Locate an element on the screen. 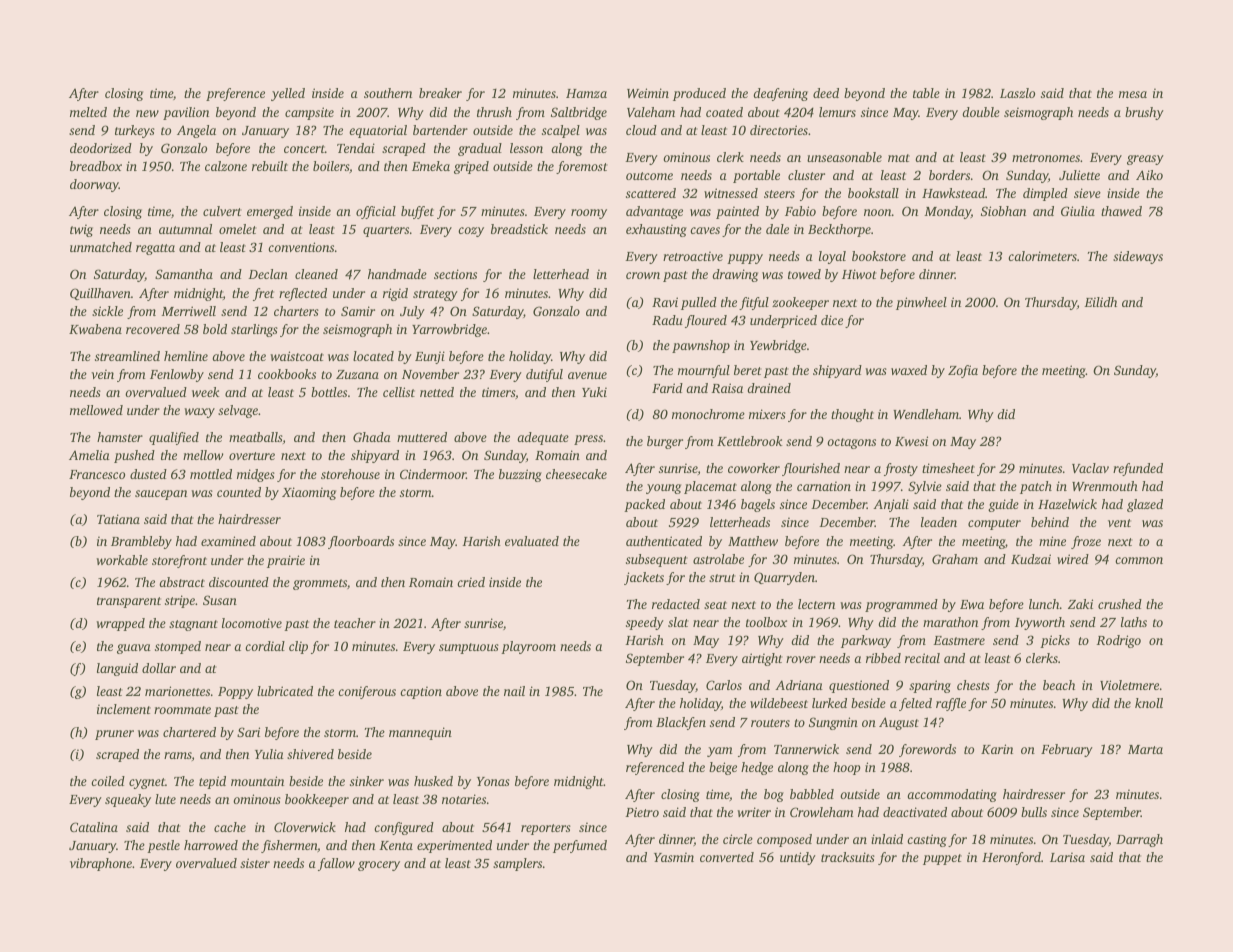  preference is located at coordinates (235, 94).
